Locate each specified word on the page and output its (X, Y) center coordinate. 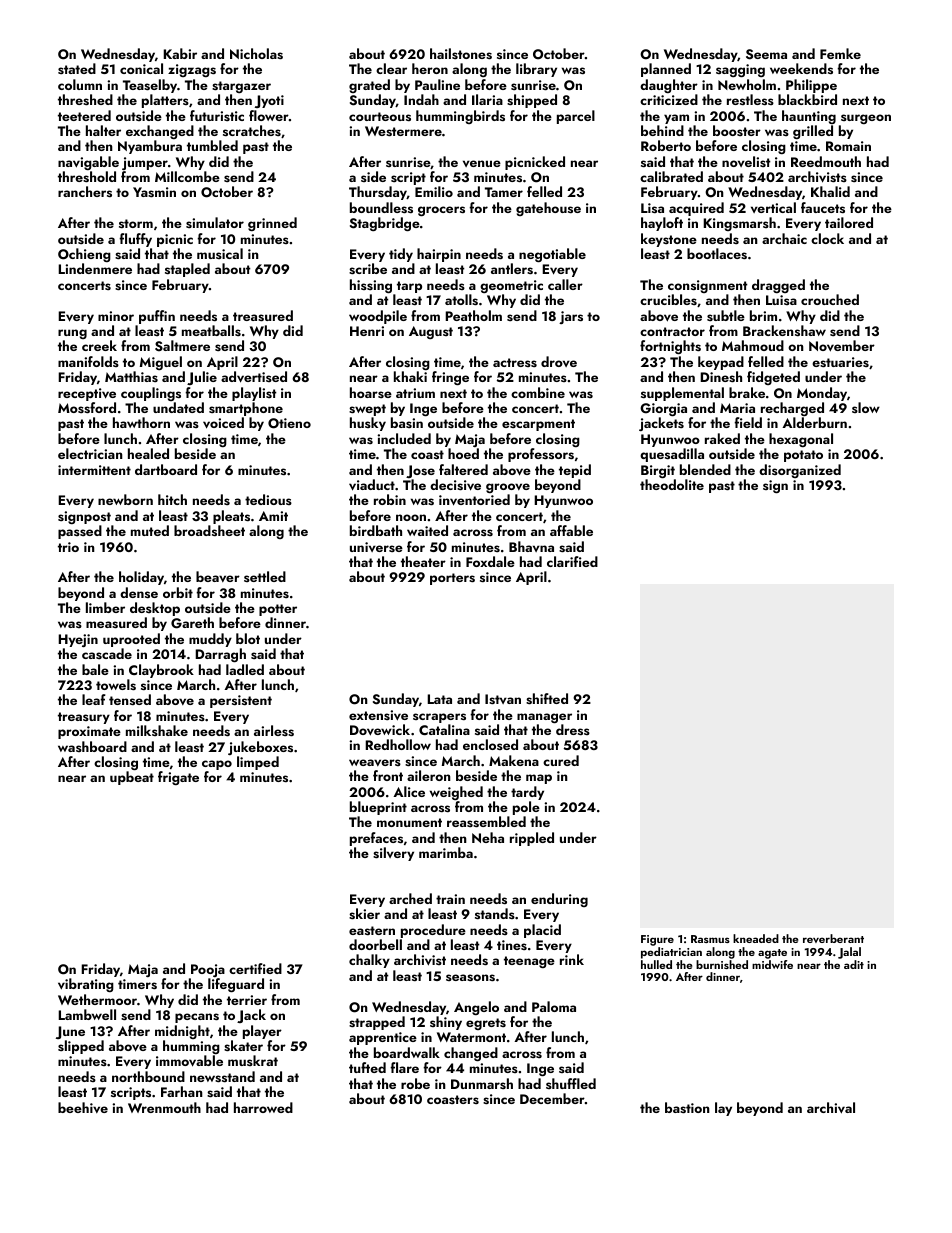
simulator (215, 222)
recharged (792, 409)
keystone (669, 240)
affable (571, 530)
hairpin (439, 255)
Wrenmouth (164, 1107)
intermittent (94, 470)
